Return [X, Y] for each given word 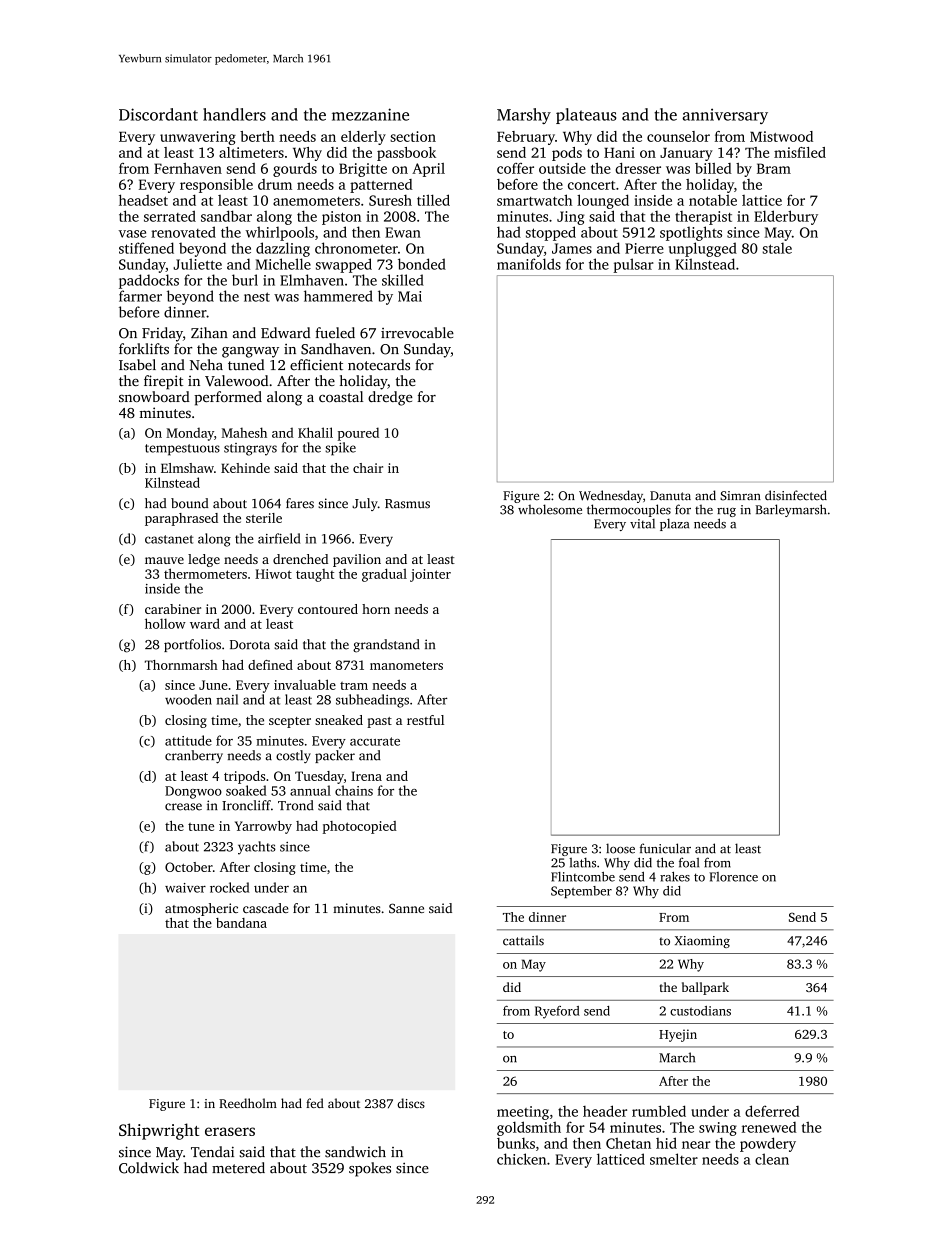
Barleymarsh [791, 510]
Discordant [158, 114]
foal [689, 862]
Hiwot [273, 574]
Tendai [212, 1152]
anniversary [725, 116]
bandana [241, 923]
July [365, 504]
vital [642, 524]
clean [772, 1159]
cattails [523, 940]
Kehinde [245, 468]
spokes [370, 1169]
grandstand [386, 646]
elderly [363, 138]
